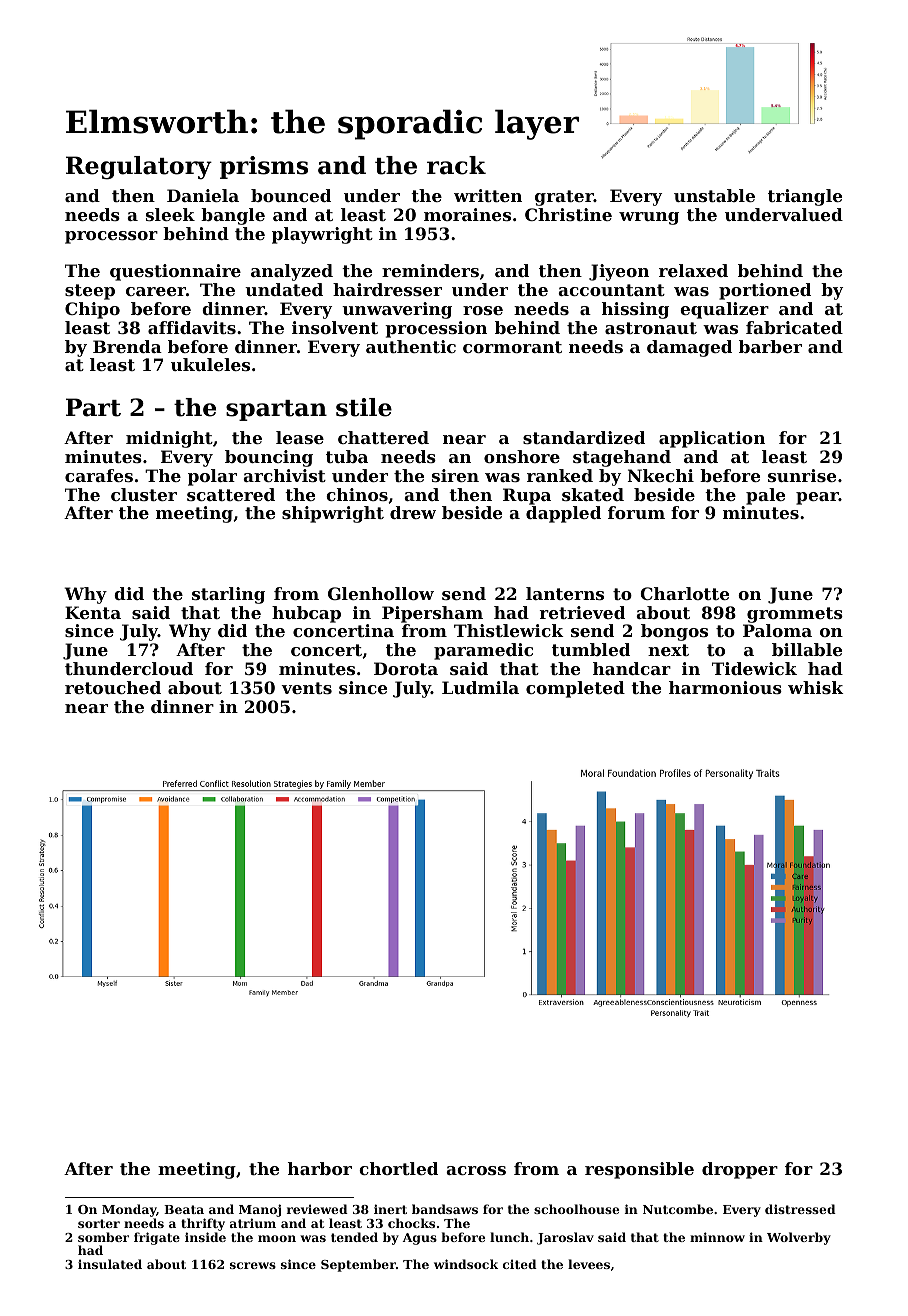  What do you see at coordinates (139, 168) in the screenshot?
I see `Regulatory` at bounding box center [139, 168].
